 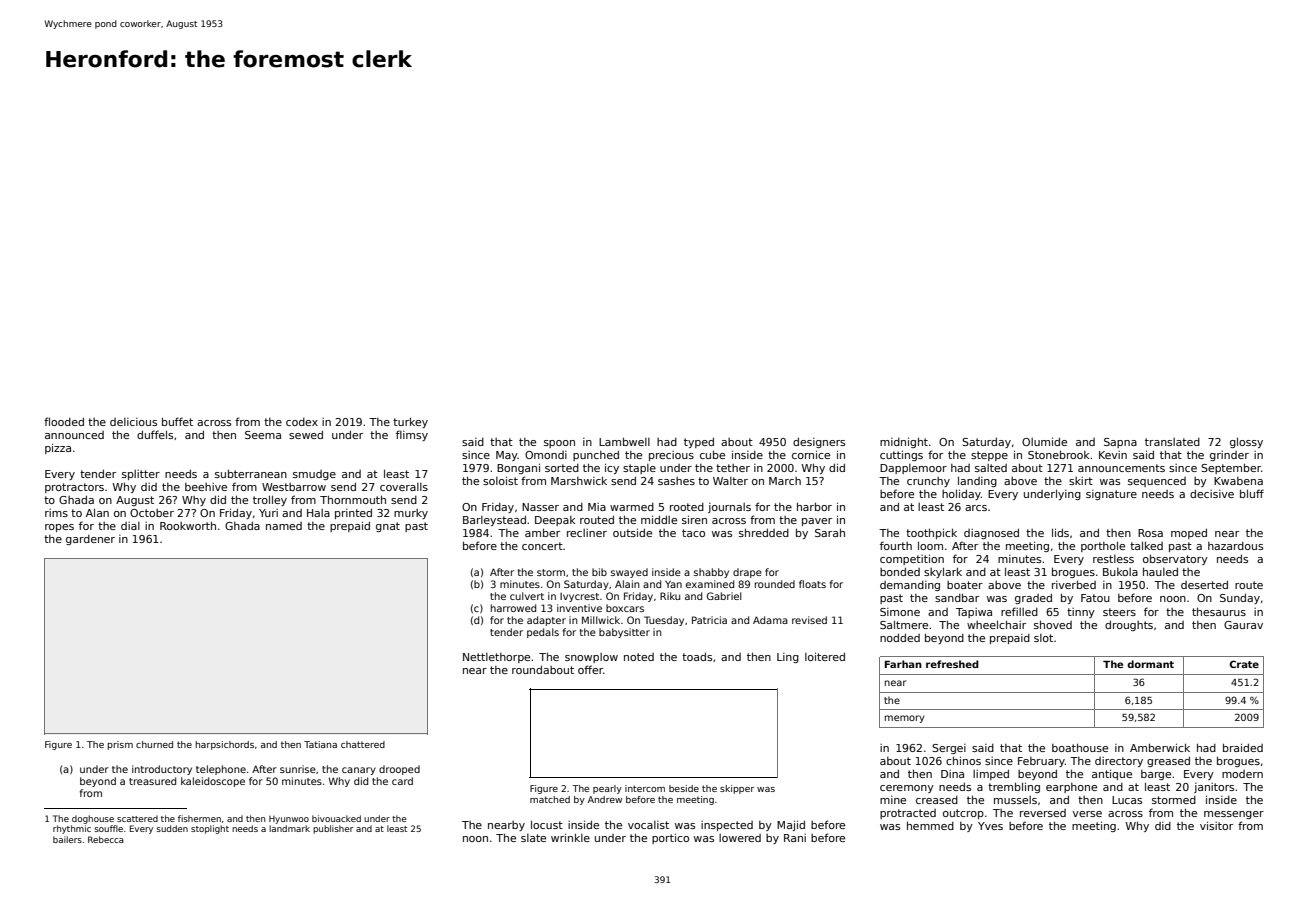 I want to click on beside, so click(x=684, y=788).
